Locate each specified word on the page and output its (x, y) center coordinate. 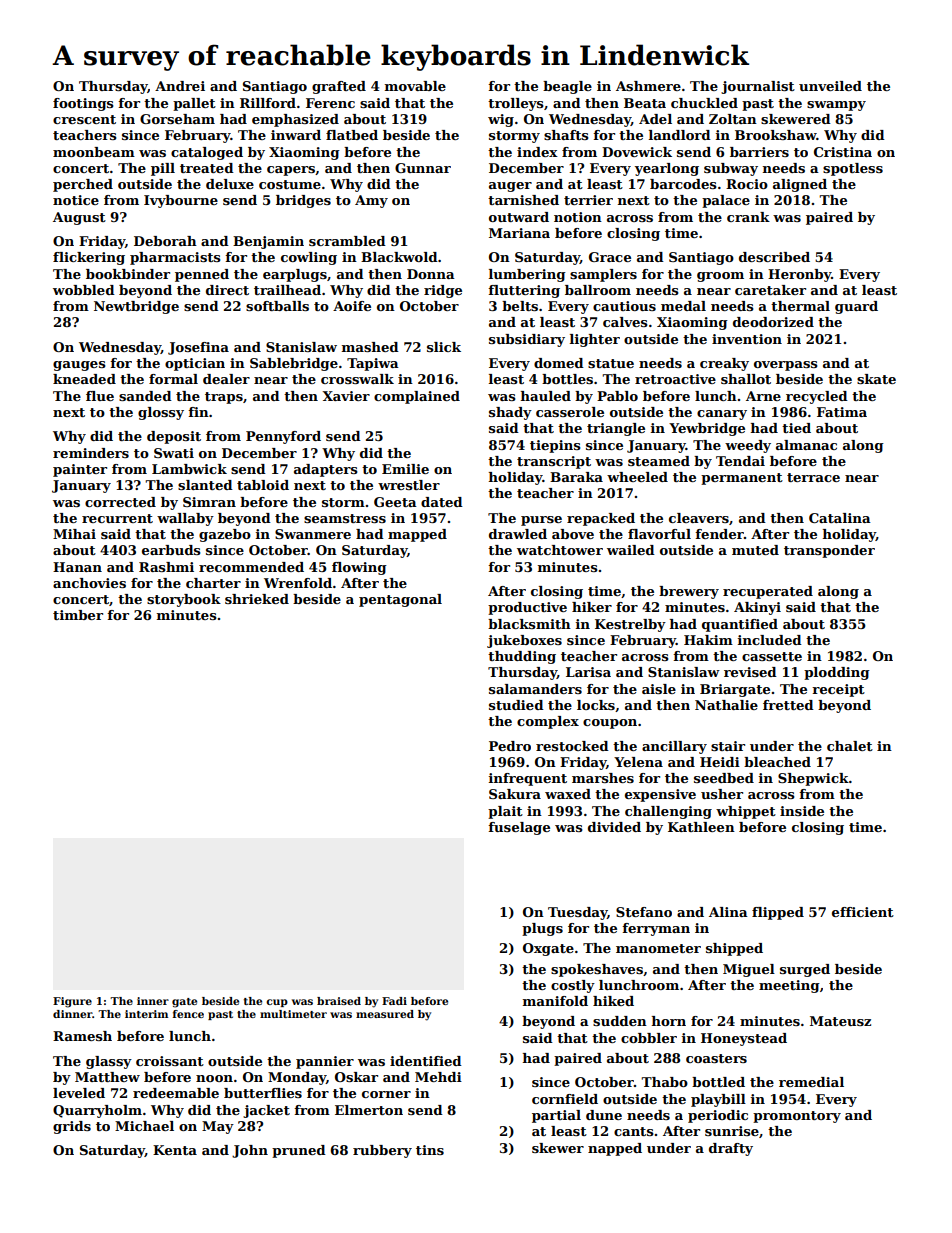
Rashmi (166, 567)
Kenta (175, 1150)
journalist (758, 87)
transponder (829, 551)
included (770, 640)
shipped (734, 949)
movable (415, 86)
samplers (603, 275)
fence (188, 1014)
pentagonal (400, 600)
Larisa (588, 672)
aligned (800, 185)
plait (505, 812)
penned (202, 275)
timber (78, 615)
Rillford (268, 103)
